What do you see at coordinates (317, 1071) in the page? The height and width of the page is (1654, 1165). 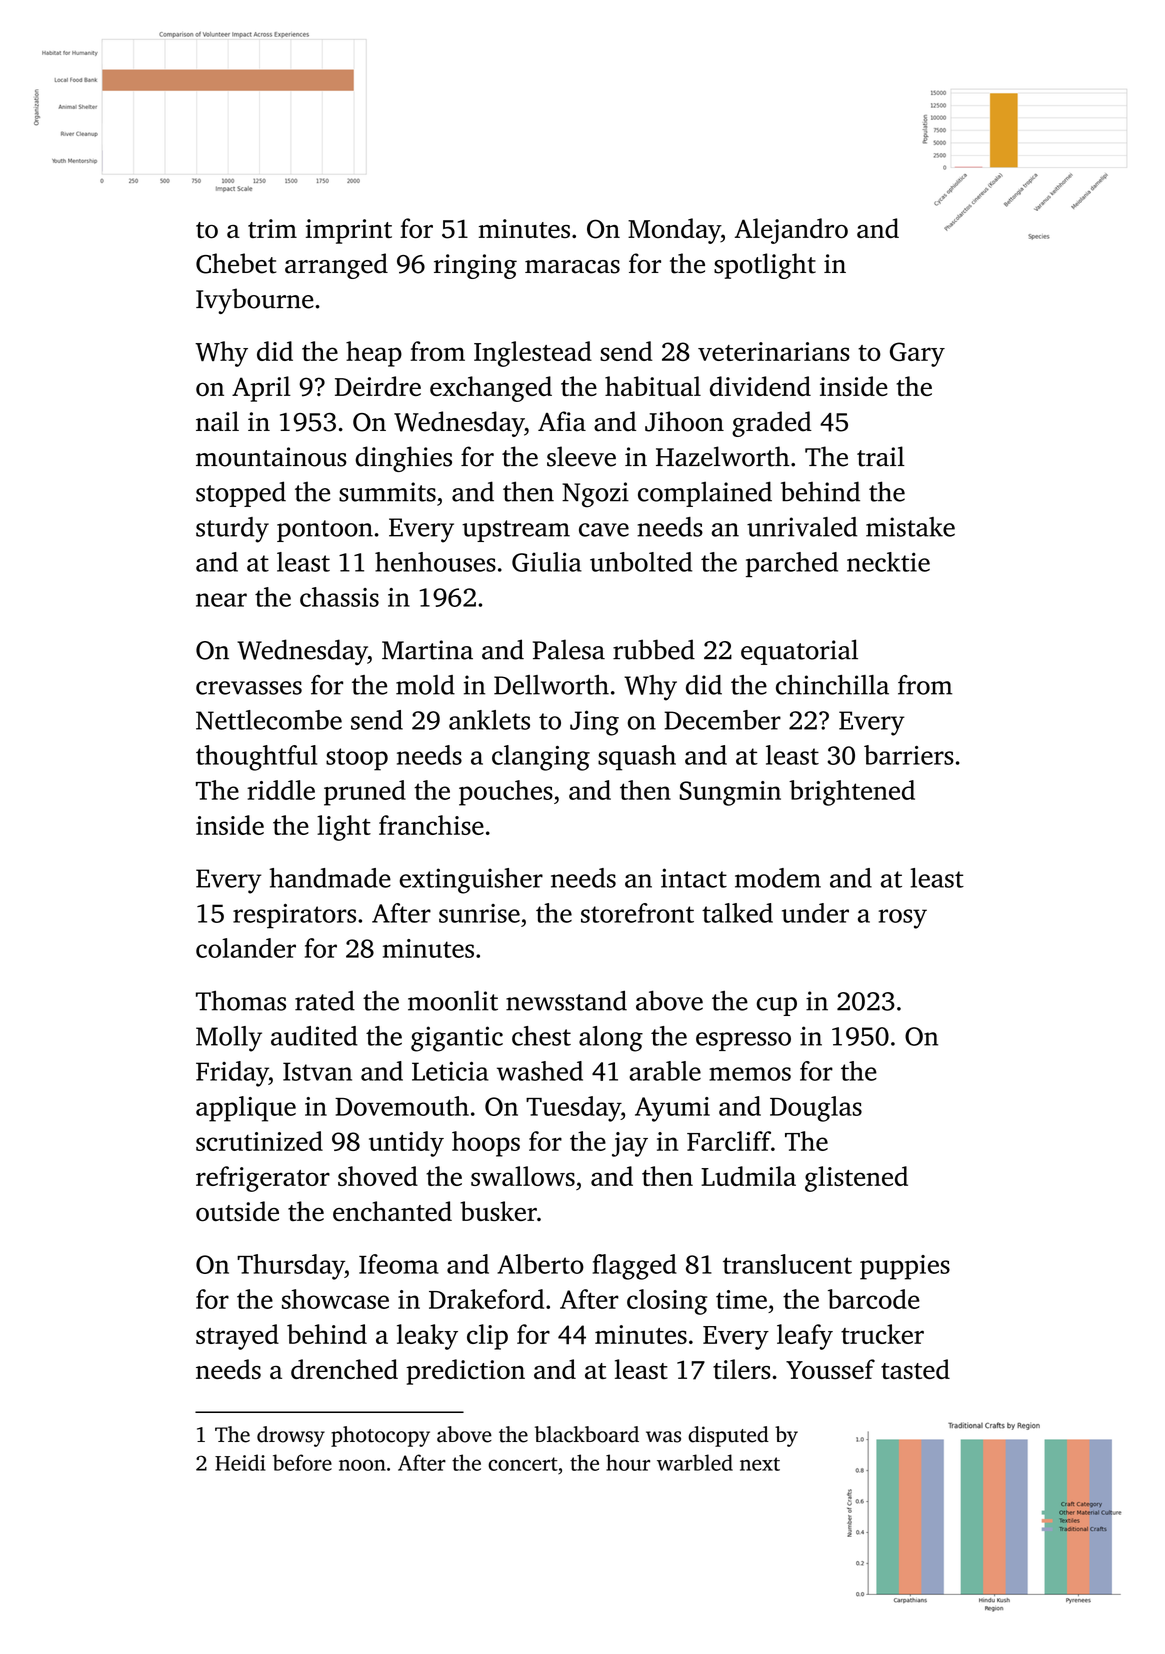 I see `Istvan` at bounding box center [317, 1071].
